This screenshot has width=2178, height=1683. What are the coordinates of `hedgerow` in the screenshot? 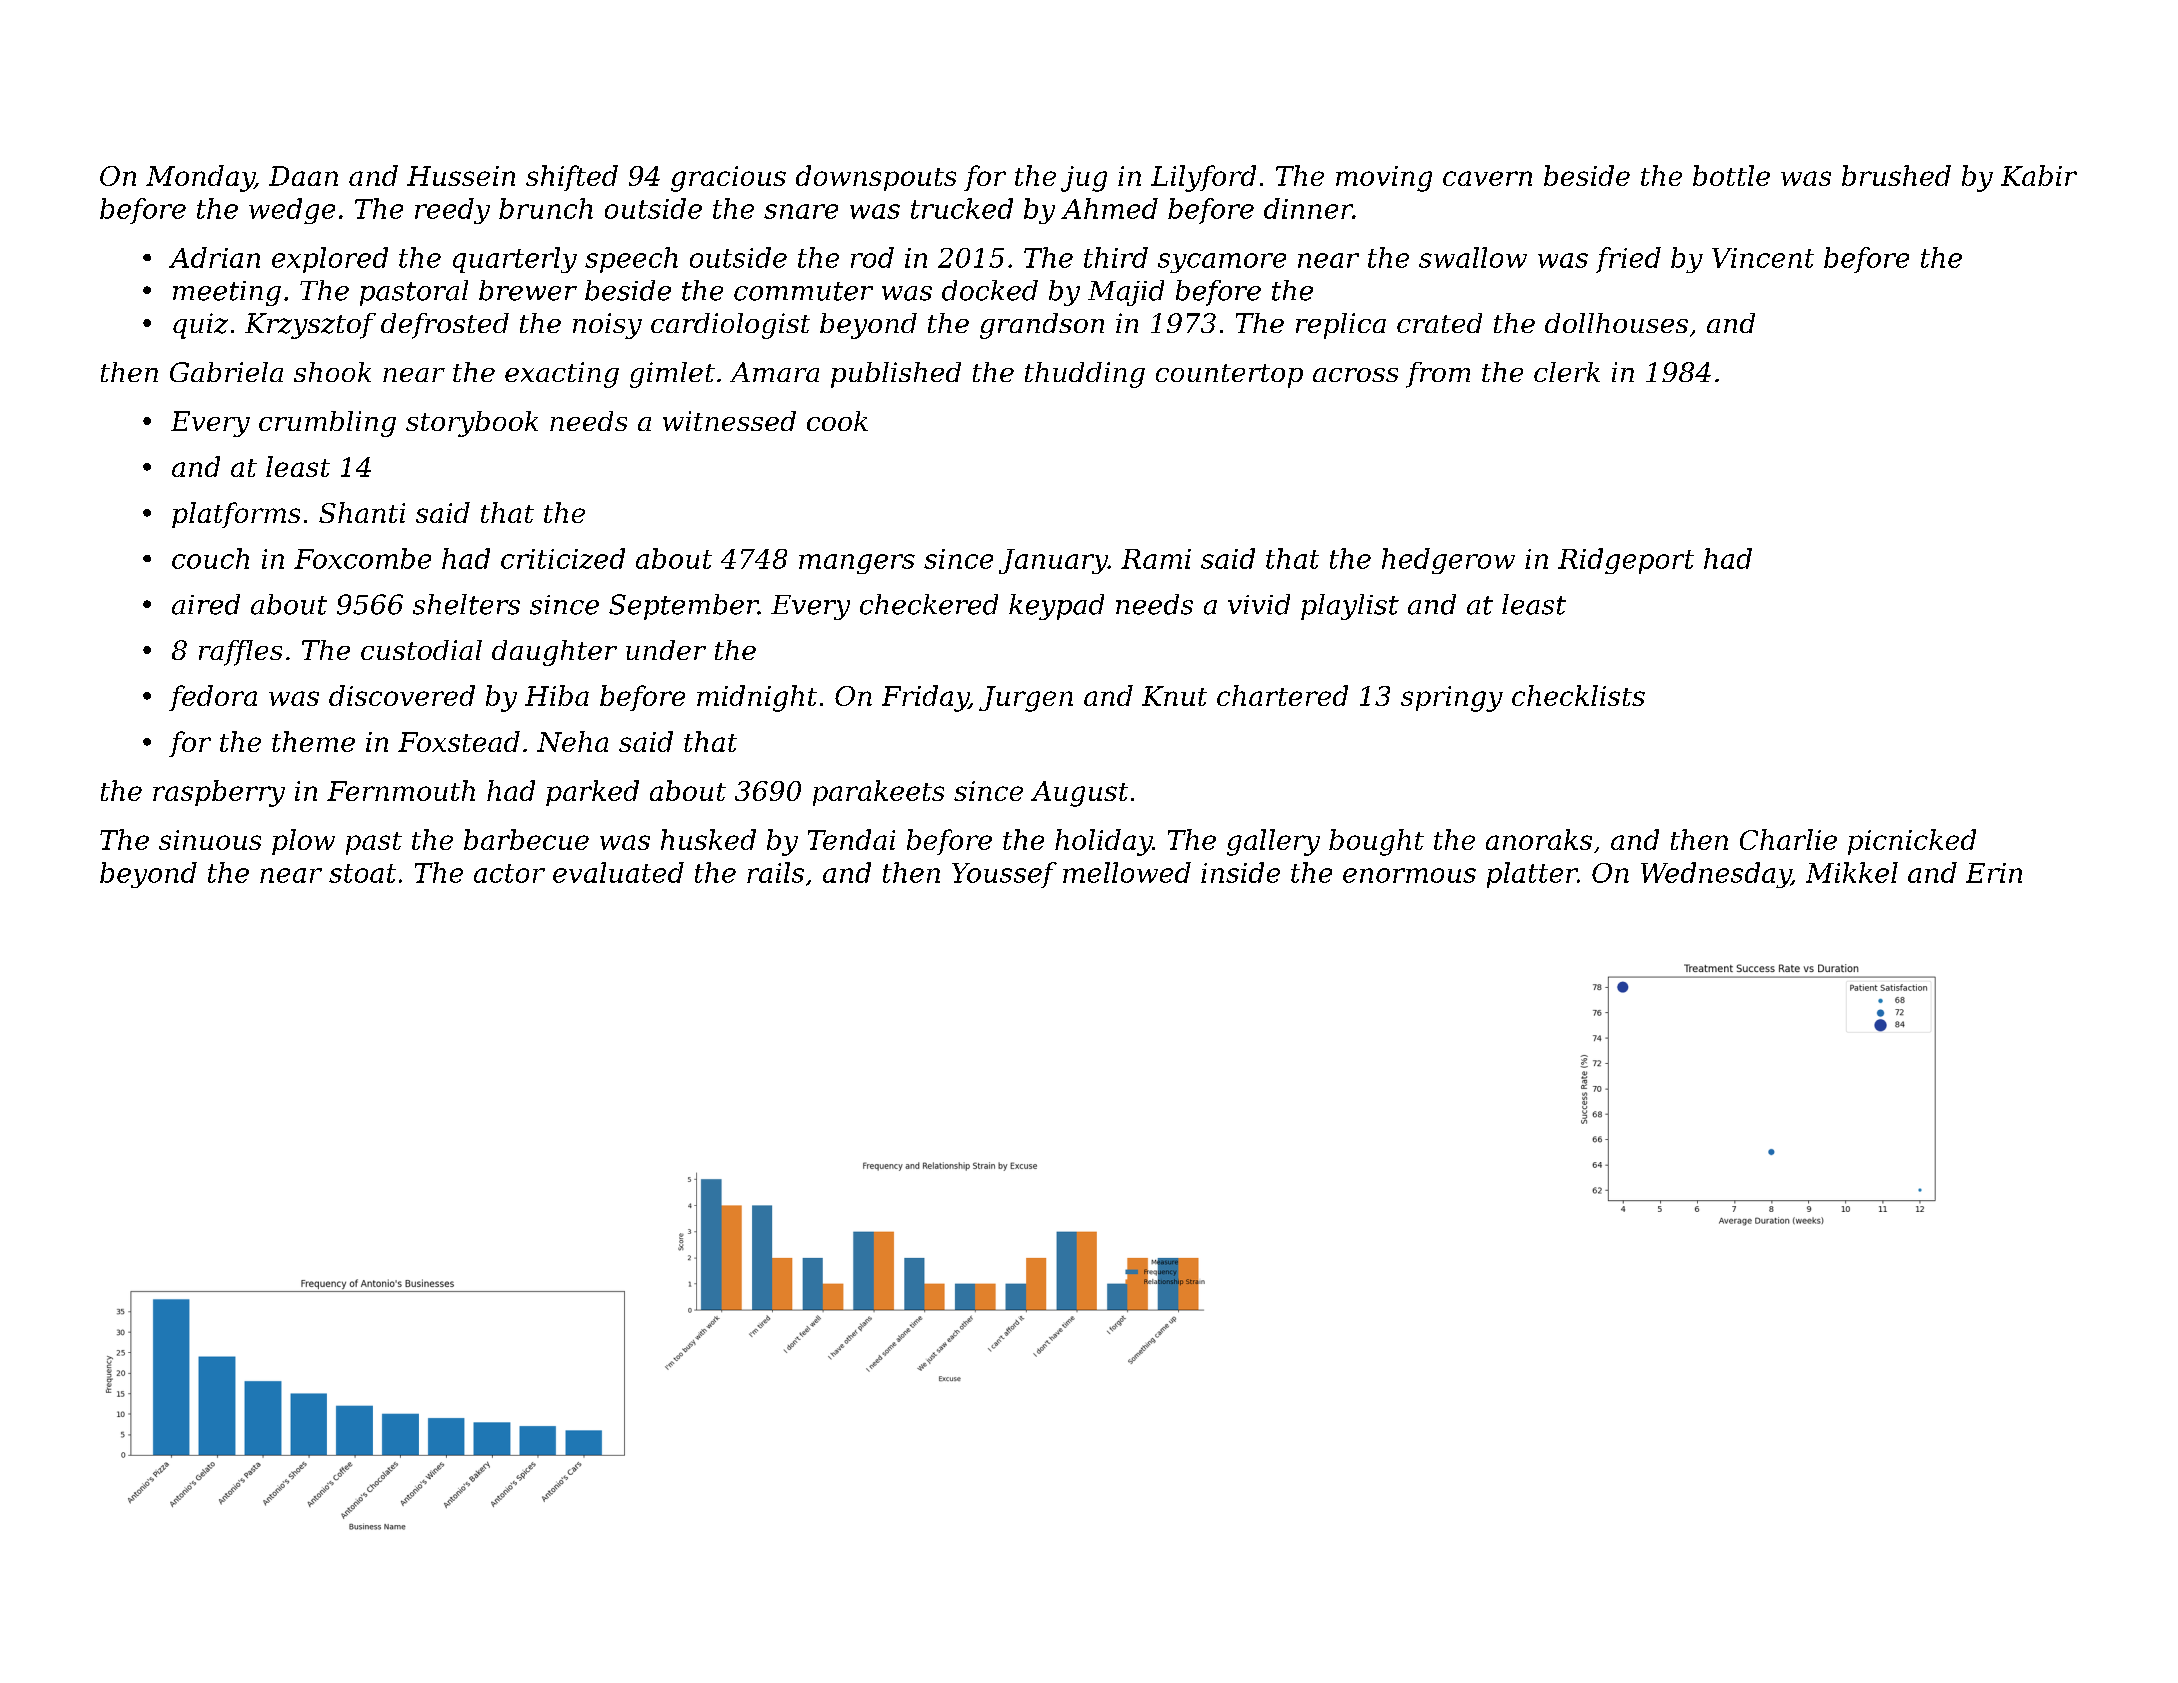 It's located at (1448, 561).
